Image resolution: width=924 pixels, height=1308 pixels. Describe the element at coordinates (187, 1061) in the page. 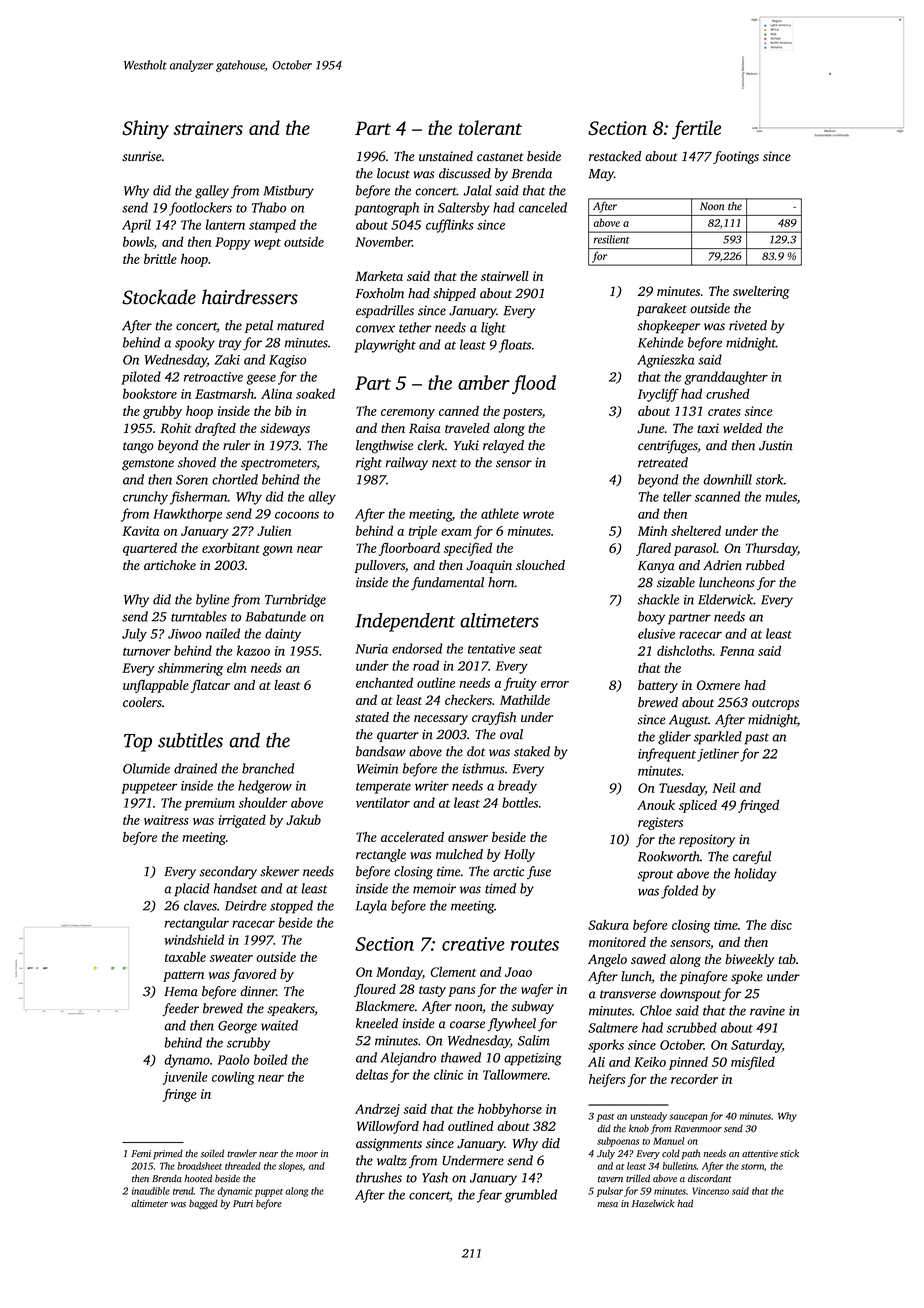

I see `dynamo` at that location.
